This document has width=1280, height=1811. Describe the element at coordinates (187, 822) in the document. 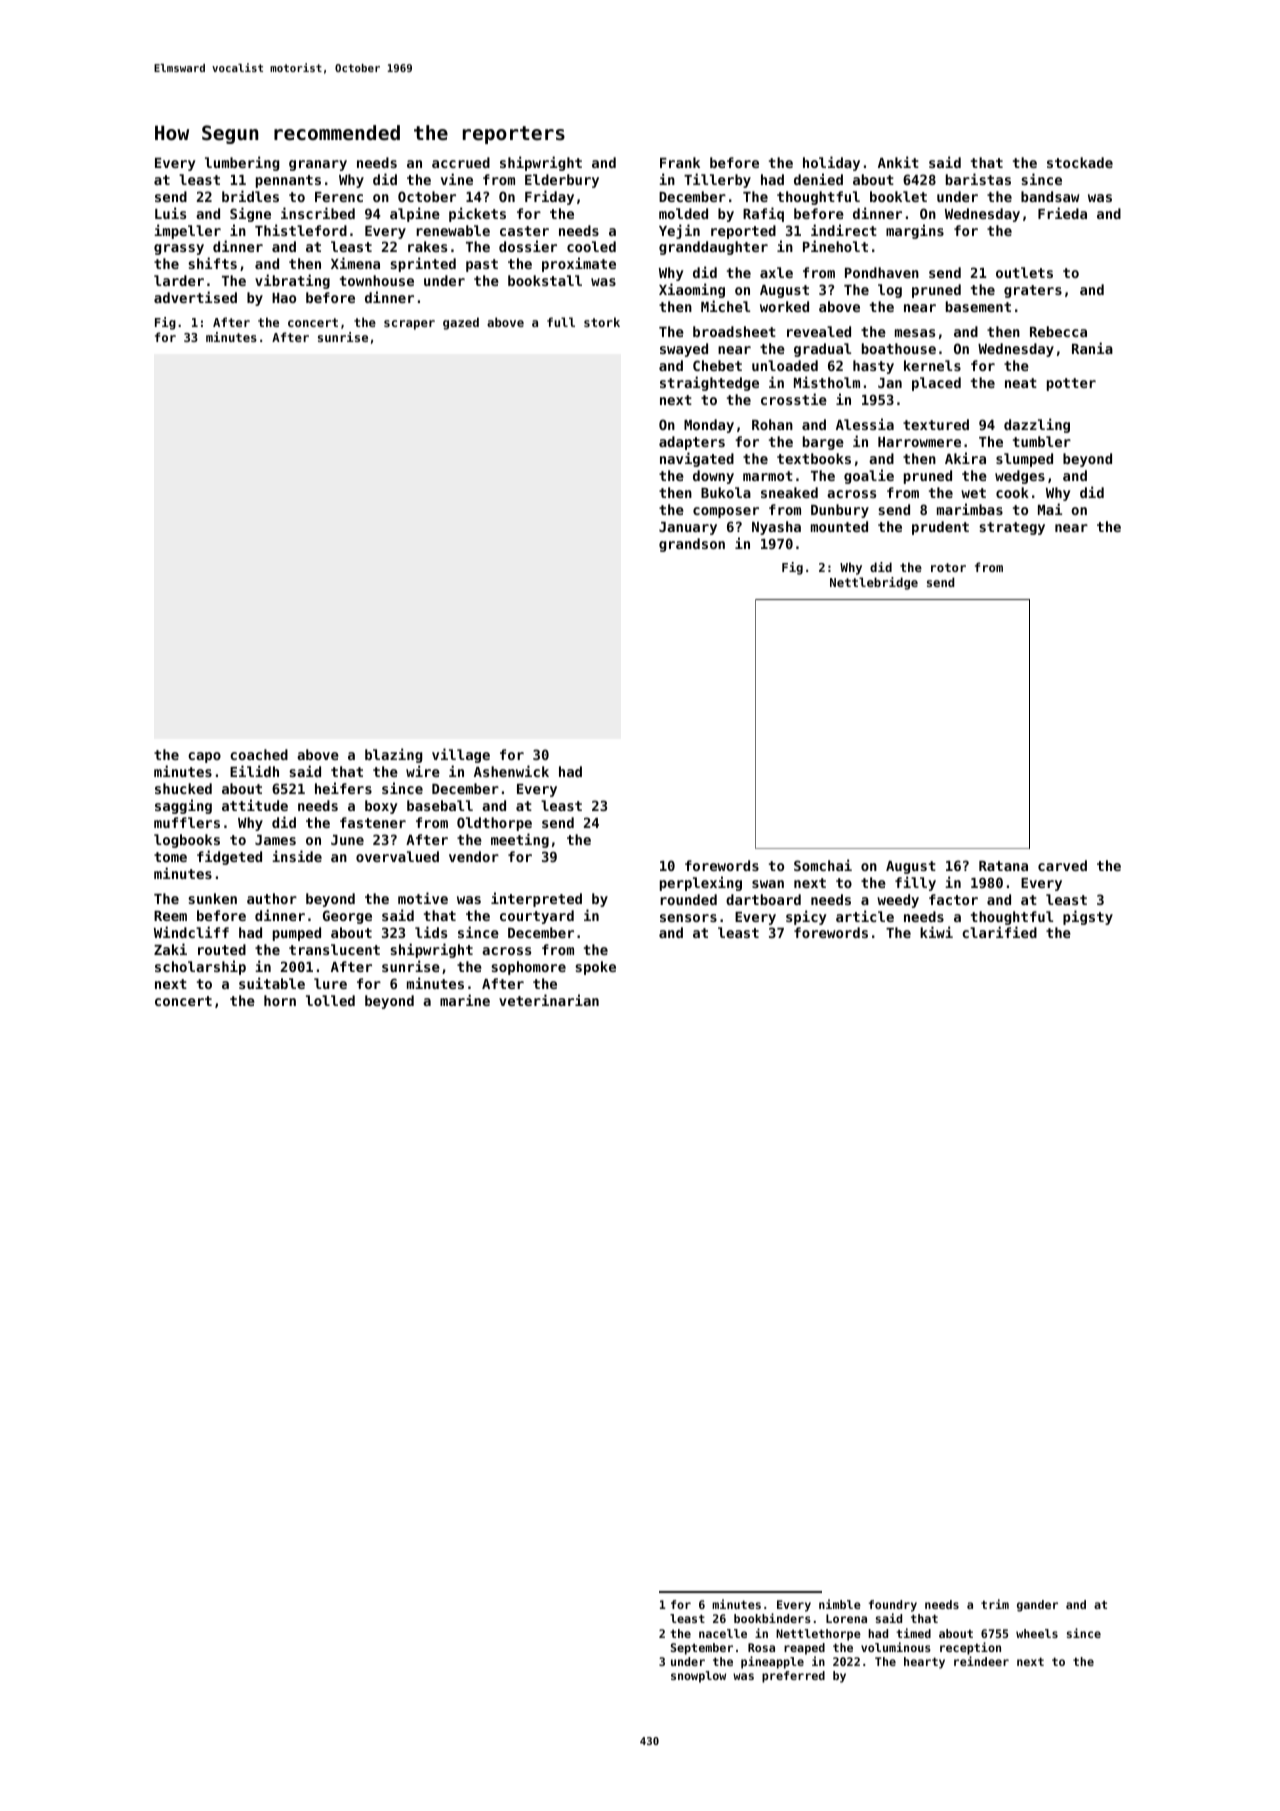

I see `mufflers` at that location.
